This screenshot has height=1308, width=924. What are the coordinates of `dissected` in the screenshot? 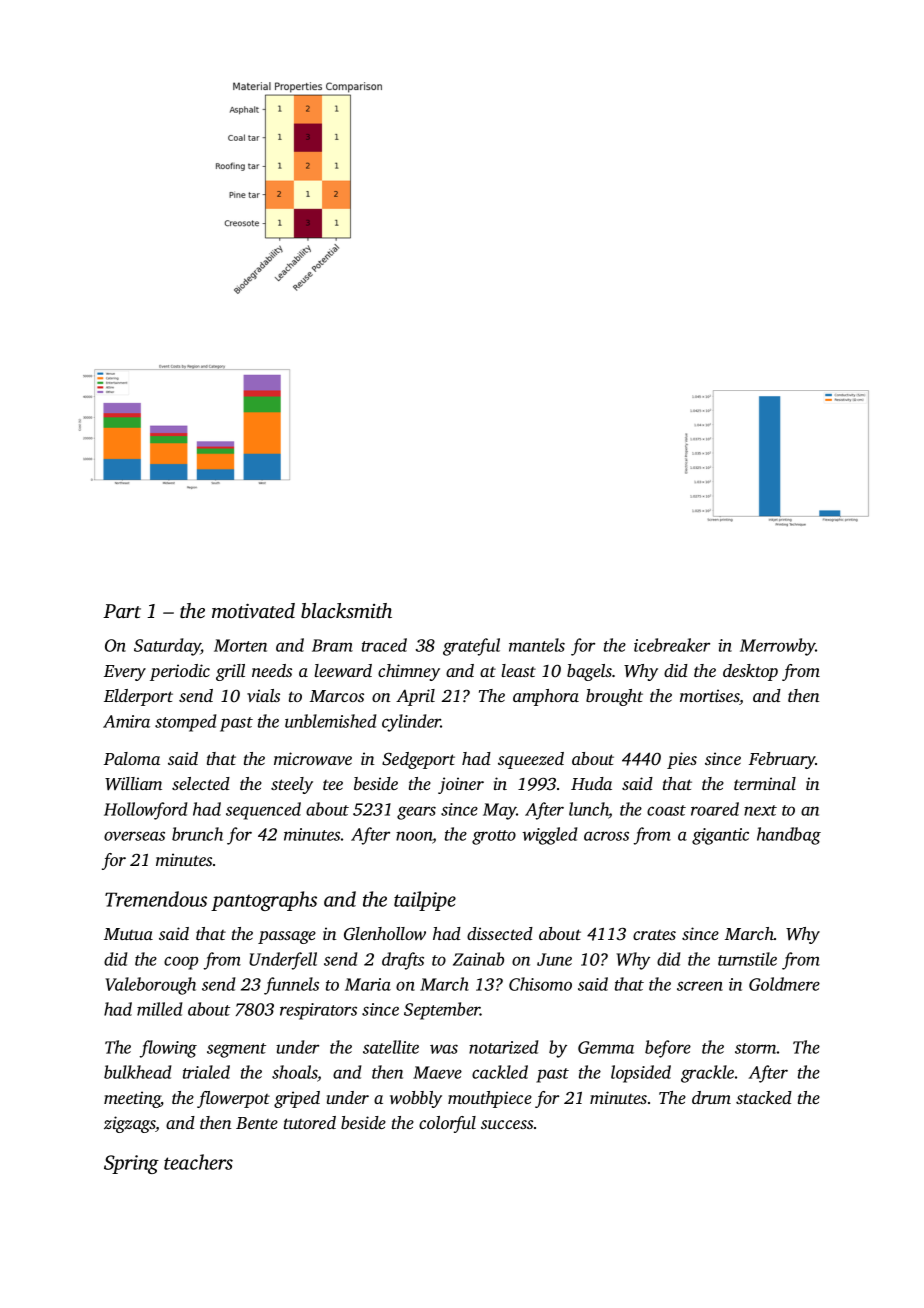 It's located at (500, 933).
